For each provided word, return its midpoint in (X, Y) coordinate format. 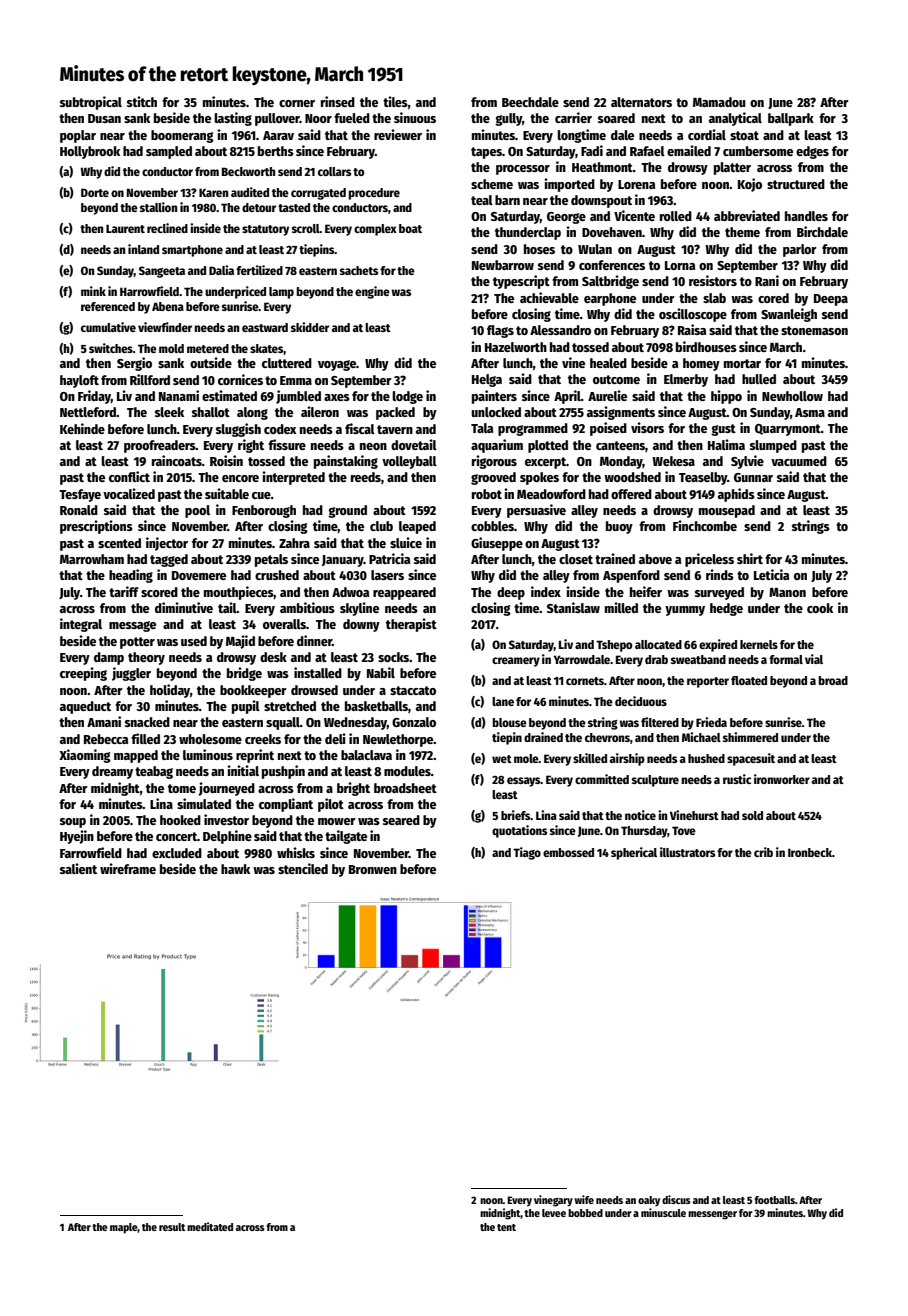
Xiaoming (85, 756)
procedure (374, 194)
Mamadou (719, 102)
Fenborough (264, 511)
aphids (736, 495)
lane (503, 701)
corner (297, 103)
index (546, 591)
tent (506, 1227)
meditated (210, 1226)
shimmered (750, 737)
